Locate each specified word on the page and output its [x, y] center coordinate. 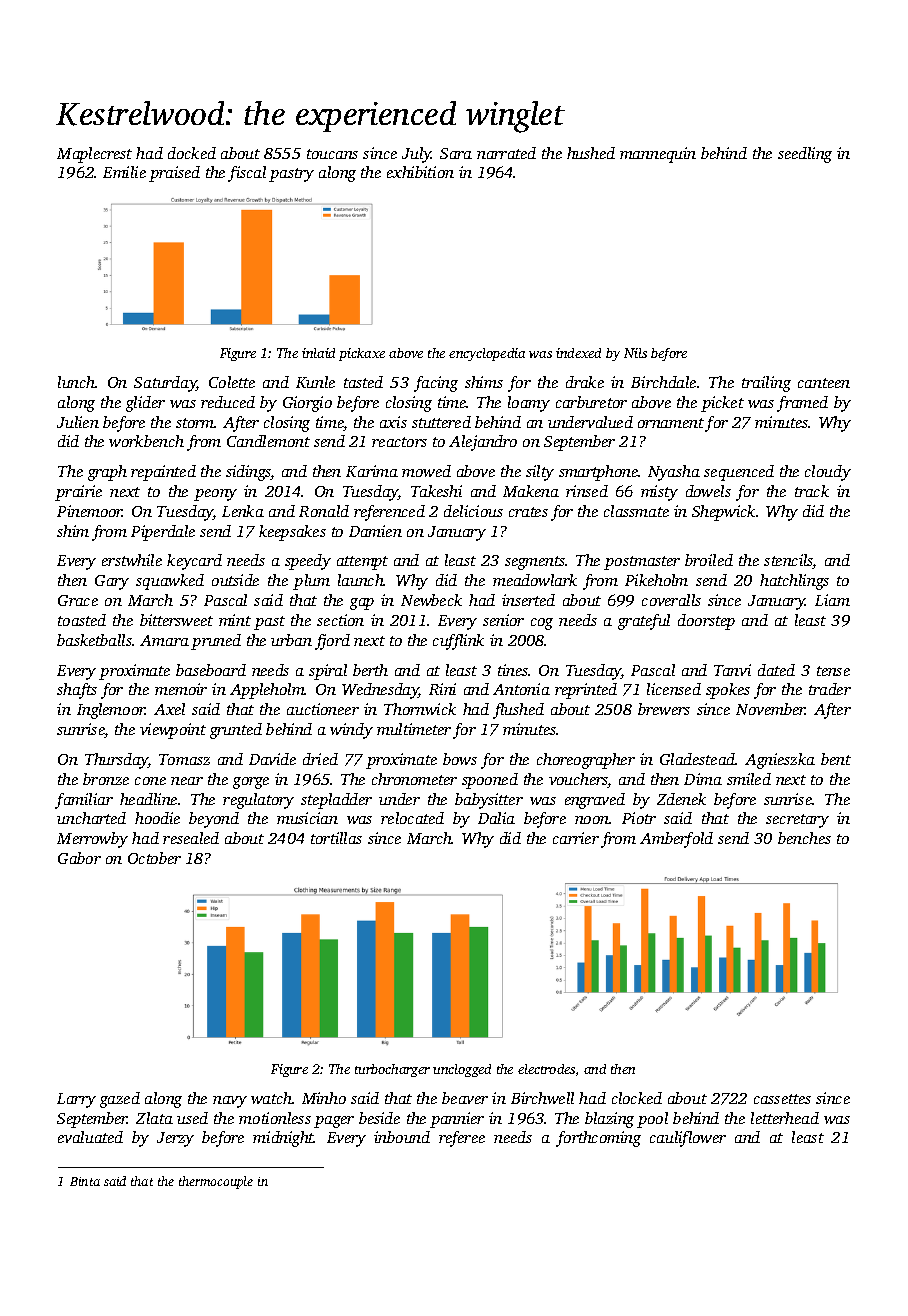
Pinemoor [90, 511]
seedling [805, 155]
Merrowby [92, 840]
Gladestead [697, 759]
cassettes [782, 1099]
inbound [402, 1137]
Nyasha [674, 473]
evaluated [90, 1137]
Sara [456, 153]
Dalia [496, 818]
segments [535, 563]
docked [192, 153]
